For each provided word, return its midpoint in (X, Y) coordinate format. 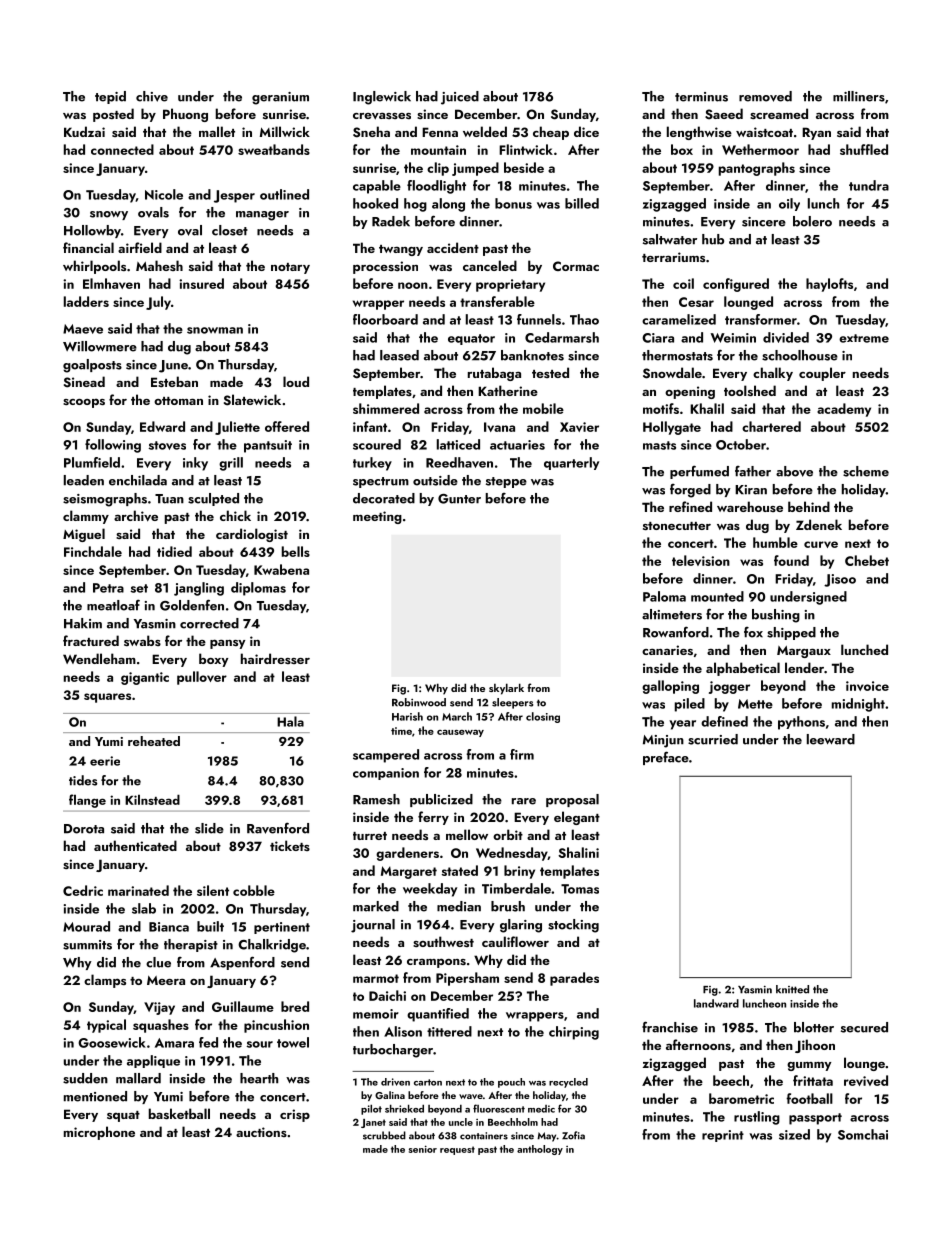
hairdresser (275, 658)
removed (765, 96)
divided (786, 337)
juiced (460, 98)
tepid (110, 97)
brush (508, 906)
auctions (261, 1132)
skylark (506, 689)
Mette (755, 704)
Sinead (84, 382)
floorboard (385, 319)
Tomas (580, 889)
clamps (105, 981)
